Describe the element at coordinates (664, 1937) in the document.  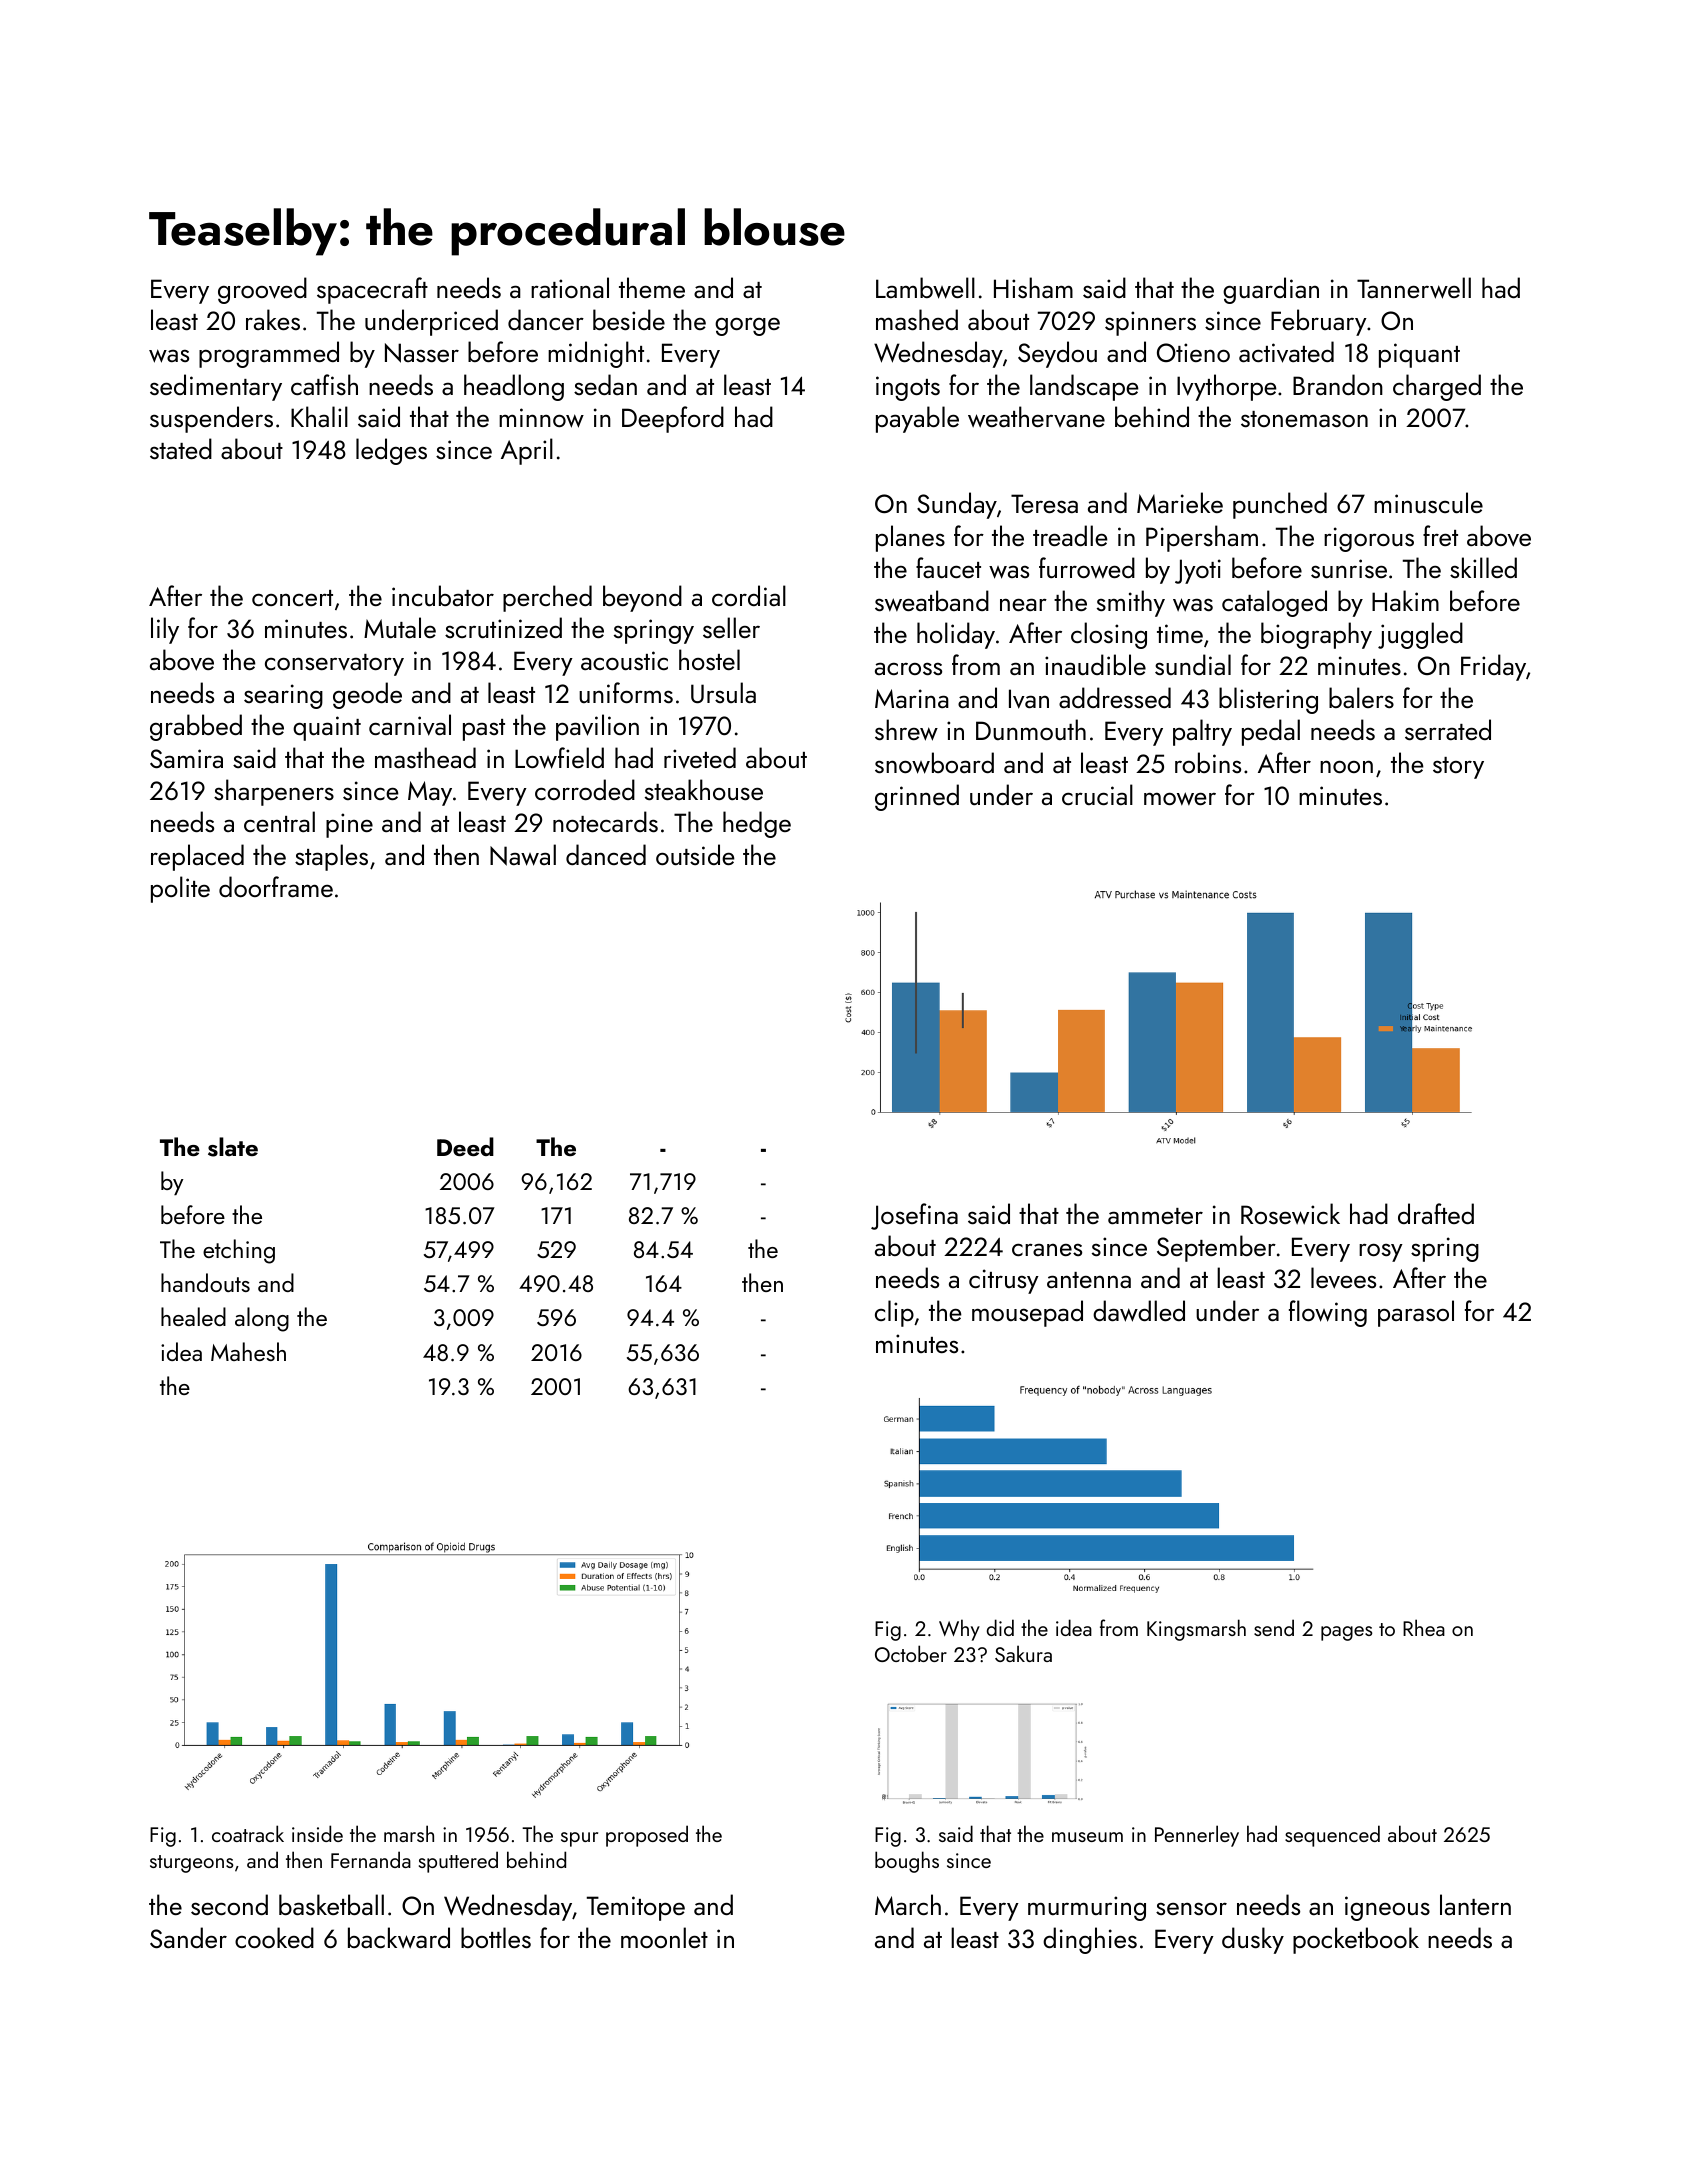
I see `moonlet` at that location.
